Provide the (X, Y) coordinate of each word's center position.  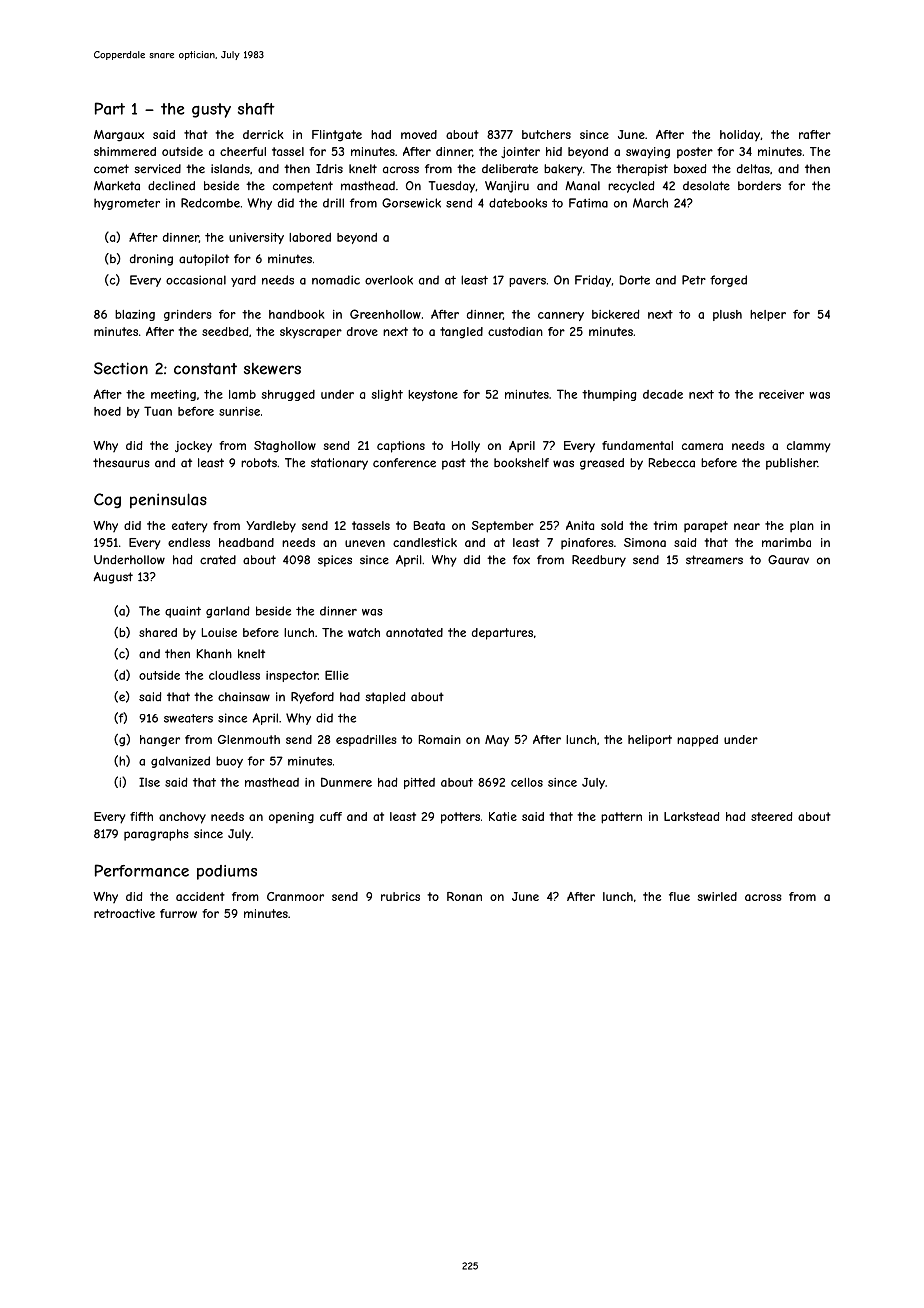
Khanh (214, 654)
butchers (546, 134)
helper (768, 315)
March (650, 203)
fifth (141, 816)
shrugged (288, 395)
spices (335, 561)
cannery (561, 316)
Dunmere (346, 782)
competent (303, 187)
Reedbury (599, 561)
